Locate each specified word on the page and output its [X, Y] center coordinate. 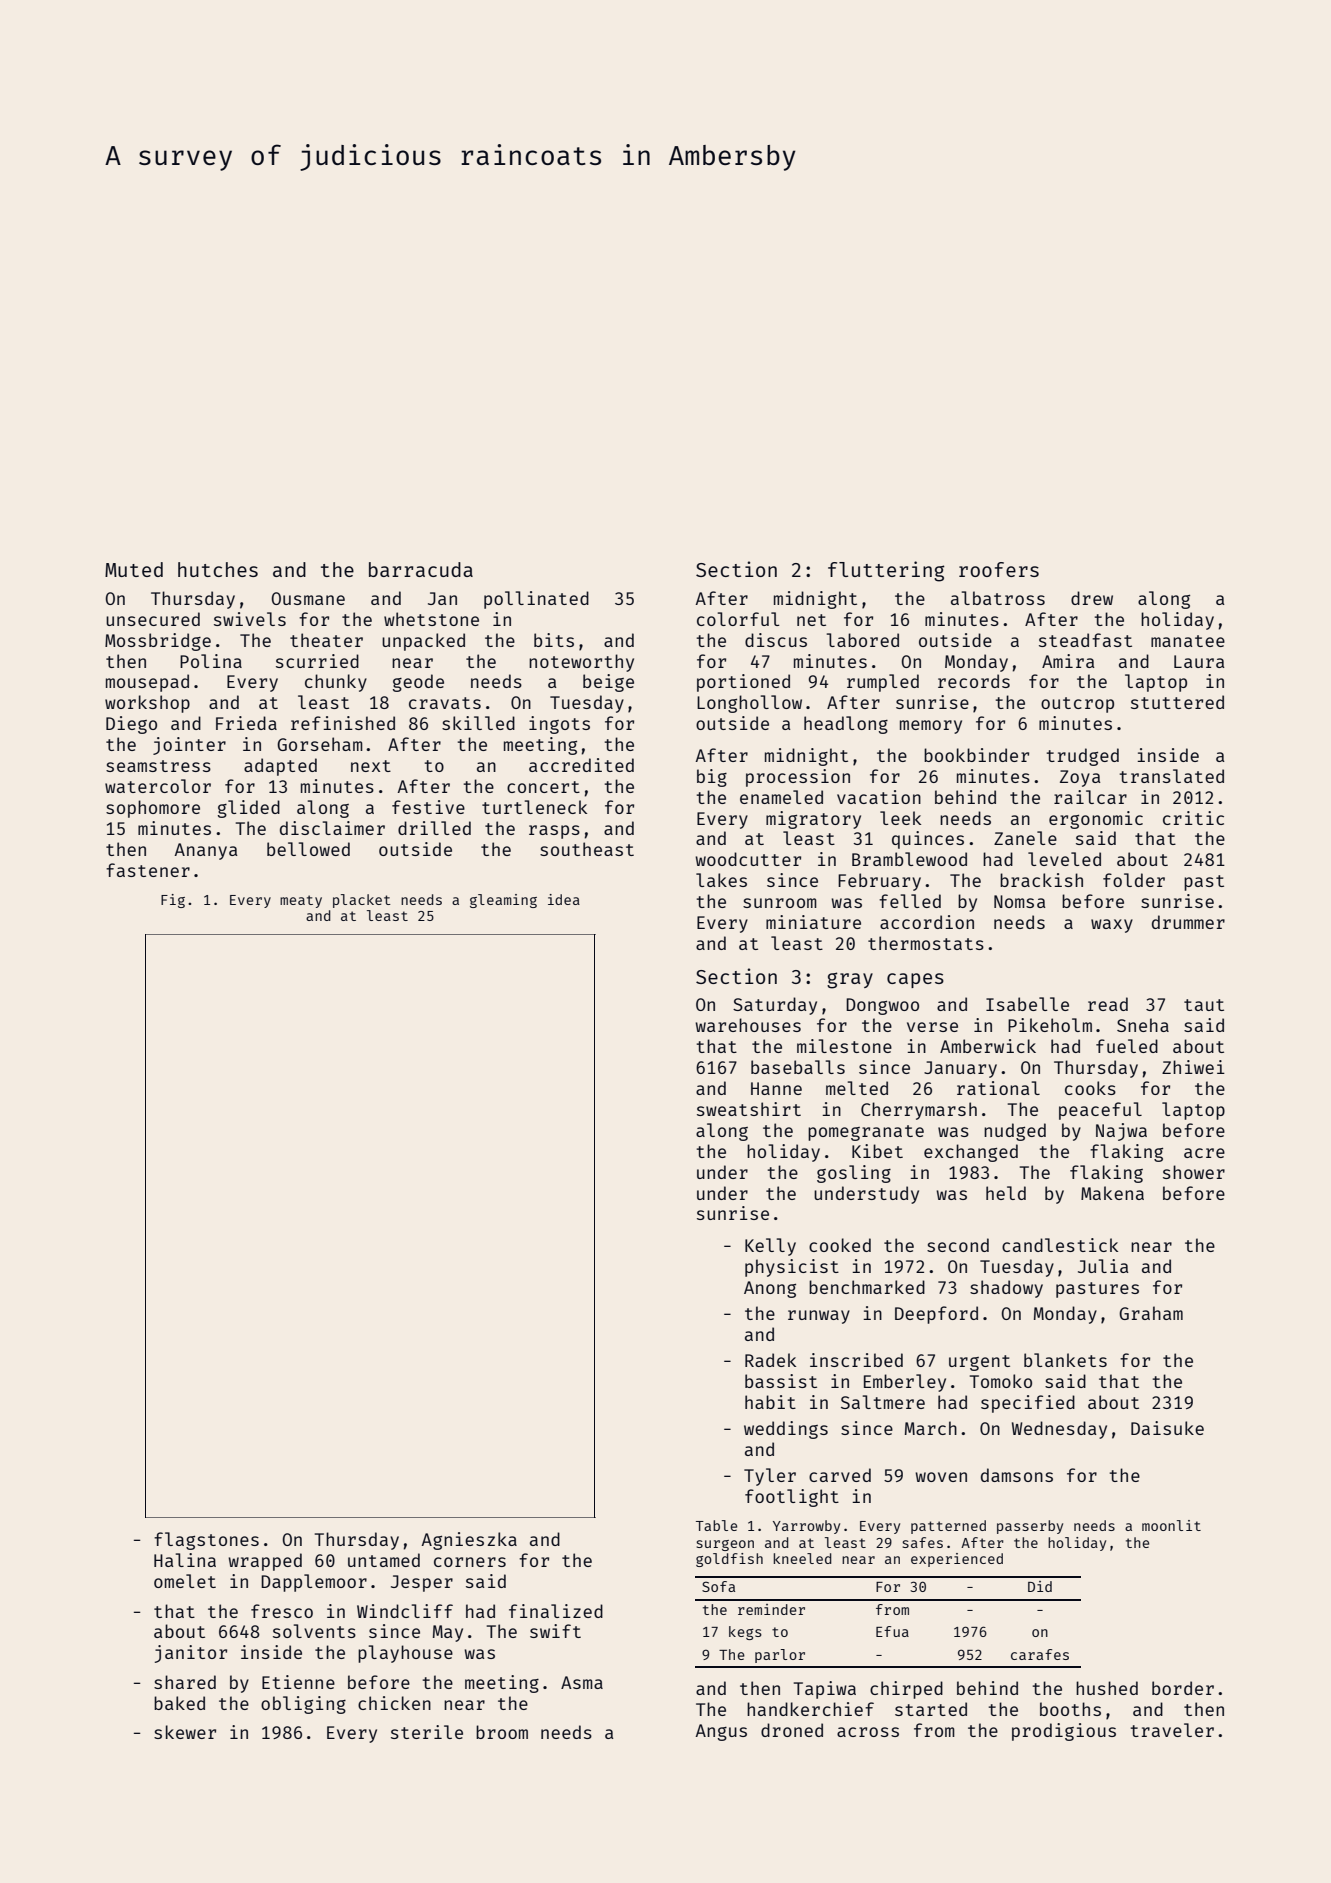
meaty [301, 901]
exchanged [971, 1153]
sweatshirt [749, 1109]
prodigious [1064, 1732]
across [868, 1732]
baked [179, 1703]
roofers [999, 569]
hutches [218, 569]
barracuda [421, 569]
